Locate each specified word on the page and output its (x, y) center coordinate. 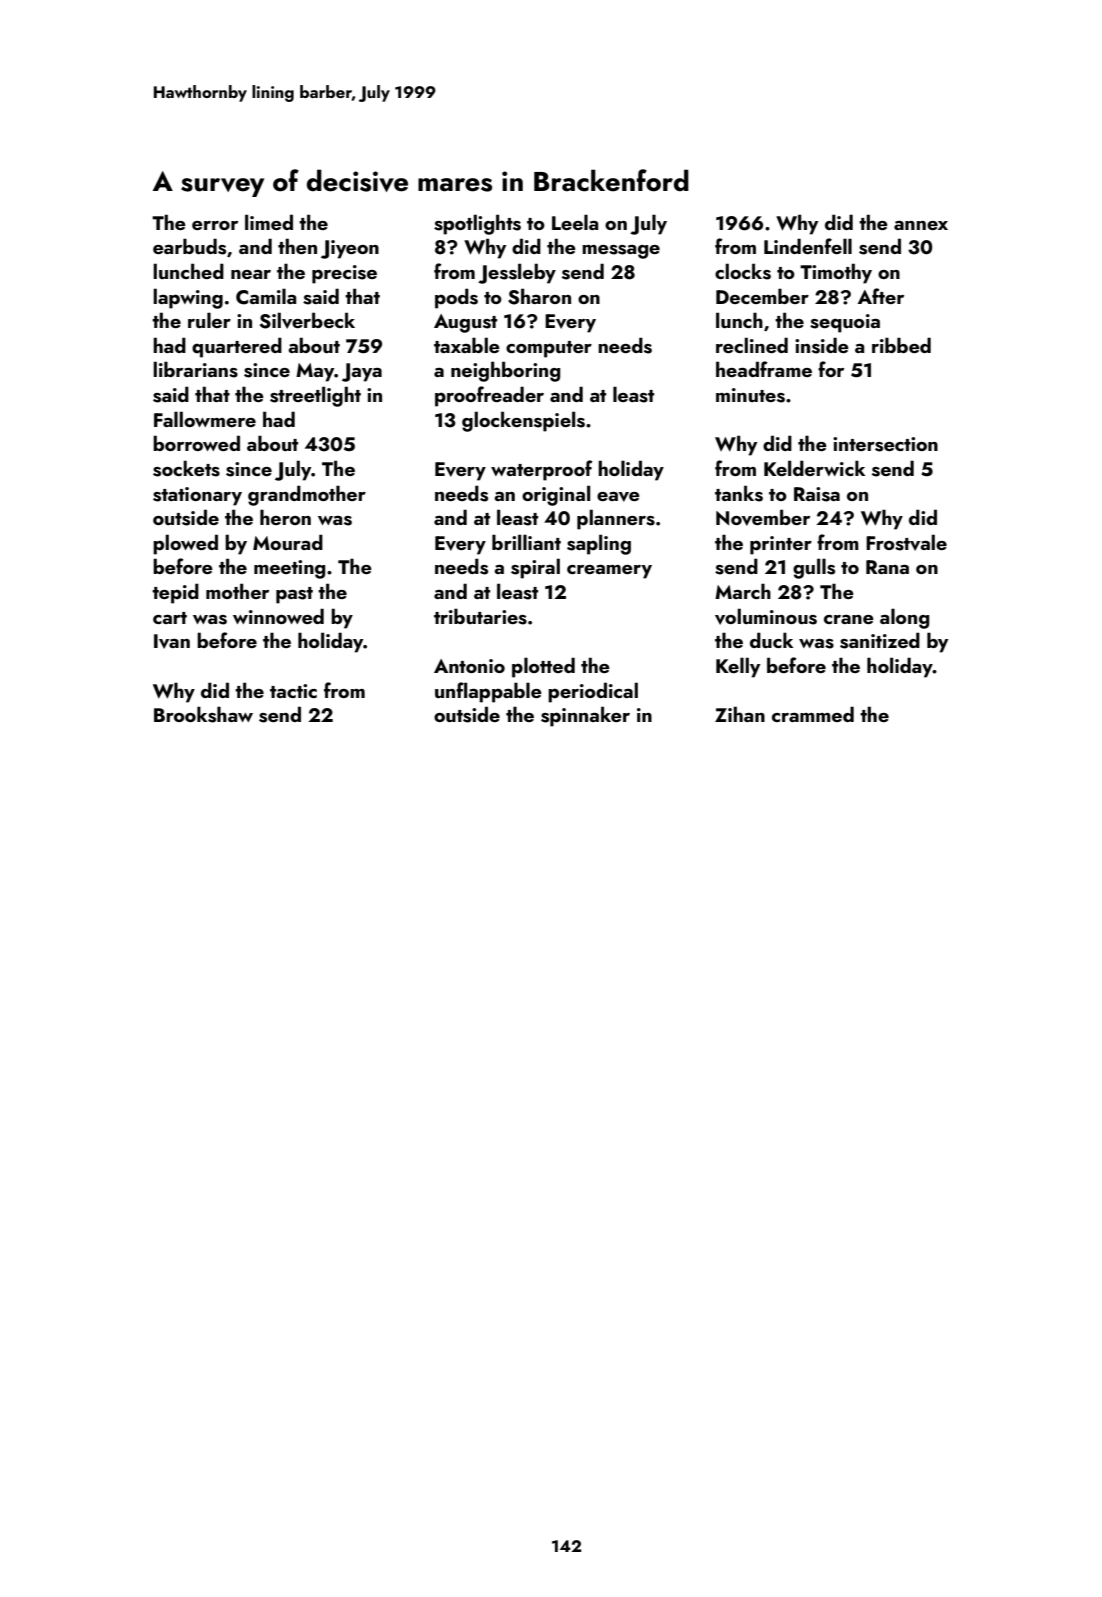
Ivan (172, 641)
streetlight (315, 396)
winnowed (278, 616)
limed (269, 222)
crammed (813, 714)
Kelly (738, 667)
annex (921, 225)
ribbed (901, 345)
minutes (750, 395)
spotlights (477, 224)
